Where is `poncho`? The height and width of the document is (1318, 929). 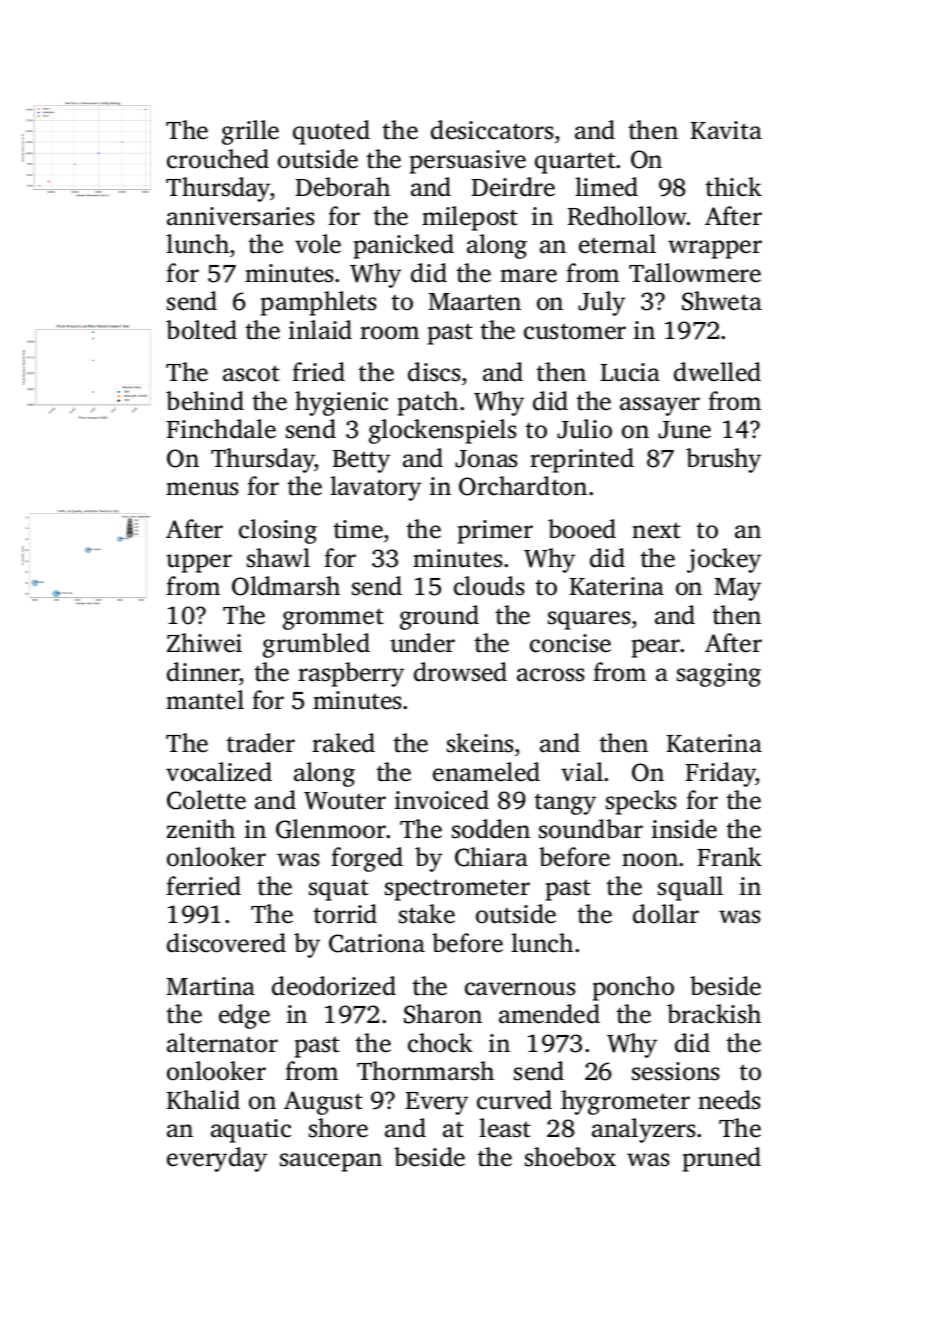
poncho is located at coordinates (633, 988).
